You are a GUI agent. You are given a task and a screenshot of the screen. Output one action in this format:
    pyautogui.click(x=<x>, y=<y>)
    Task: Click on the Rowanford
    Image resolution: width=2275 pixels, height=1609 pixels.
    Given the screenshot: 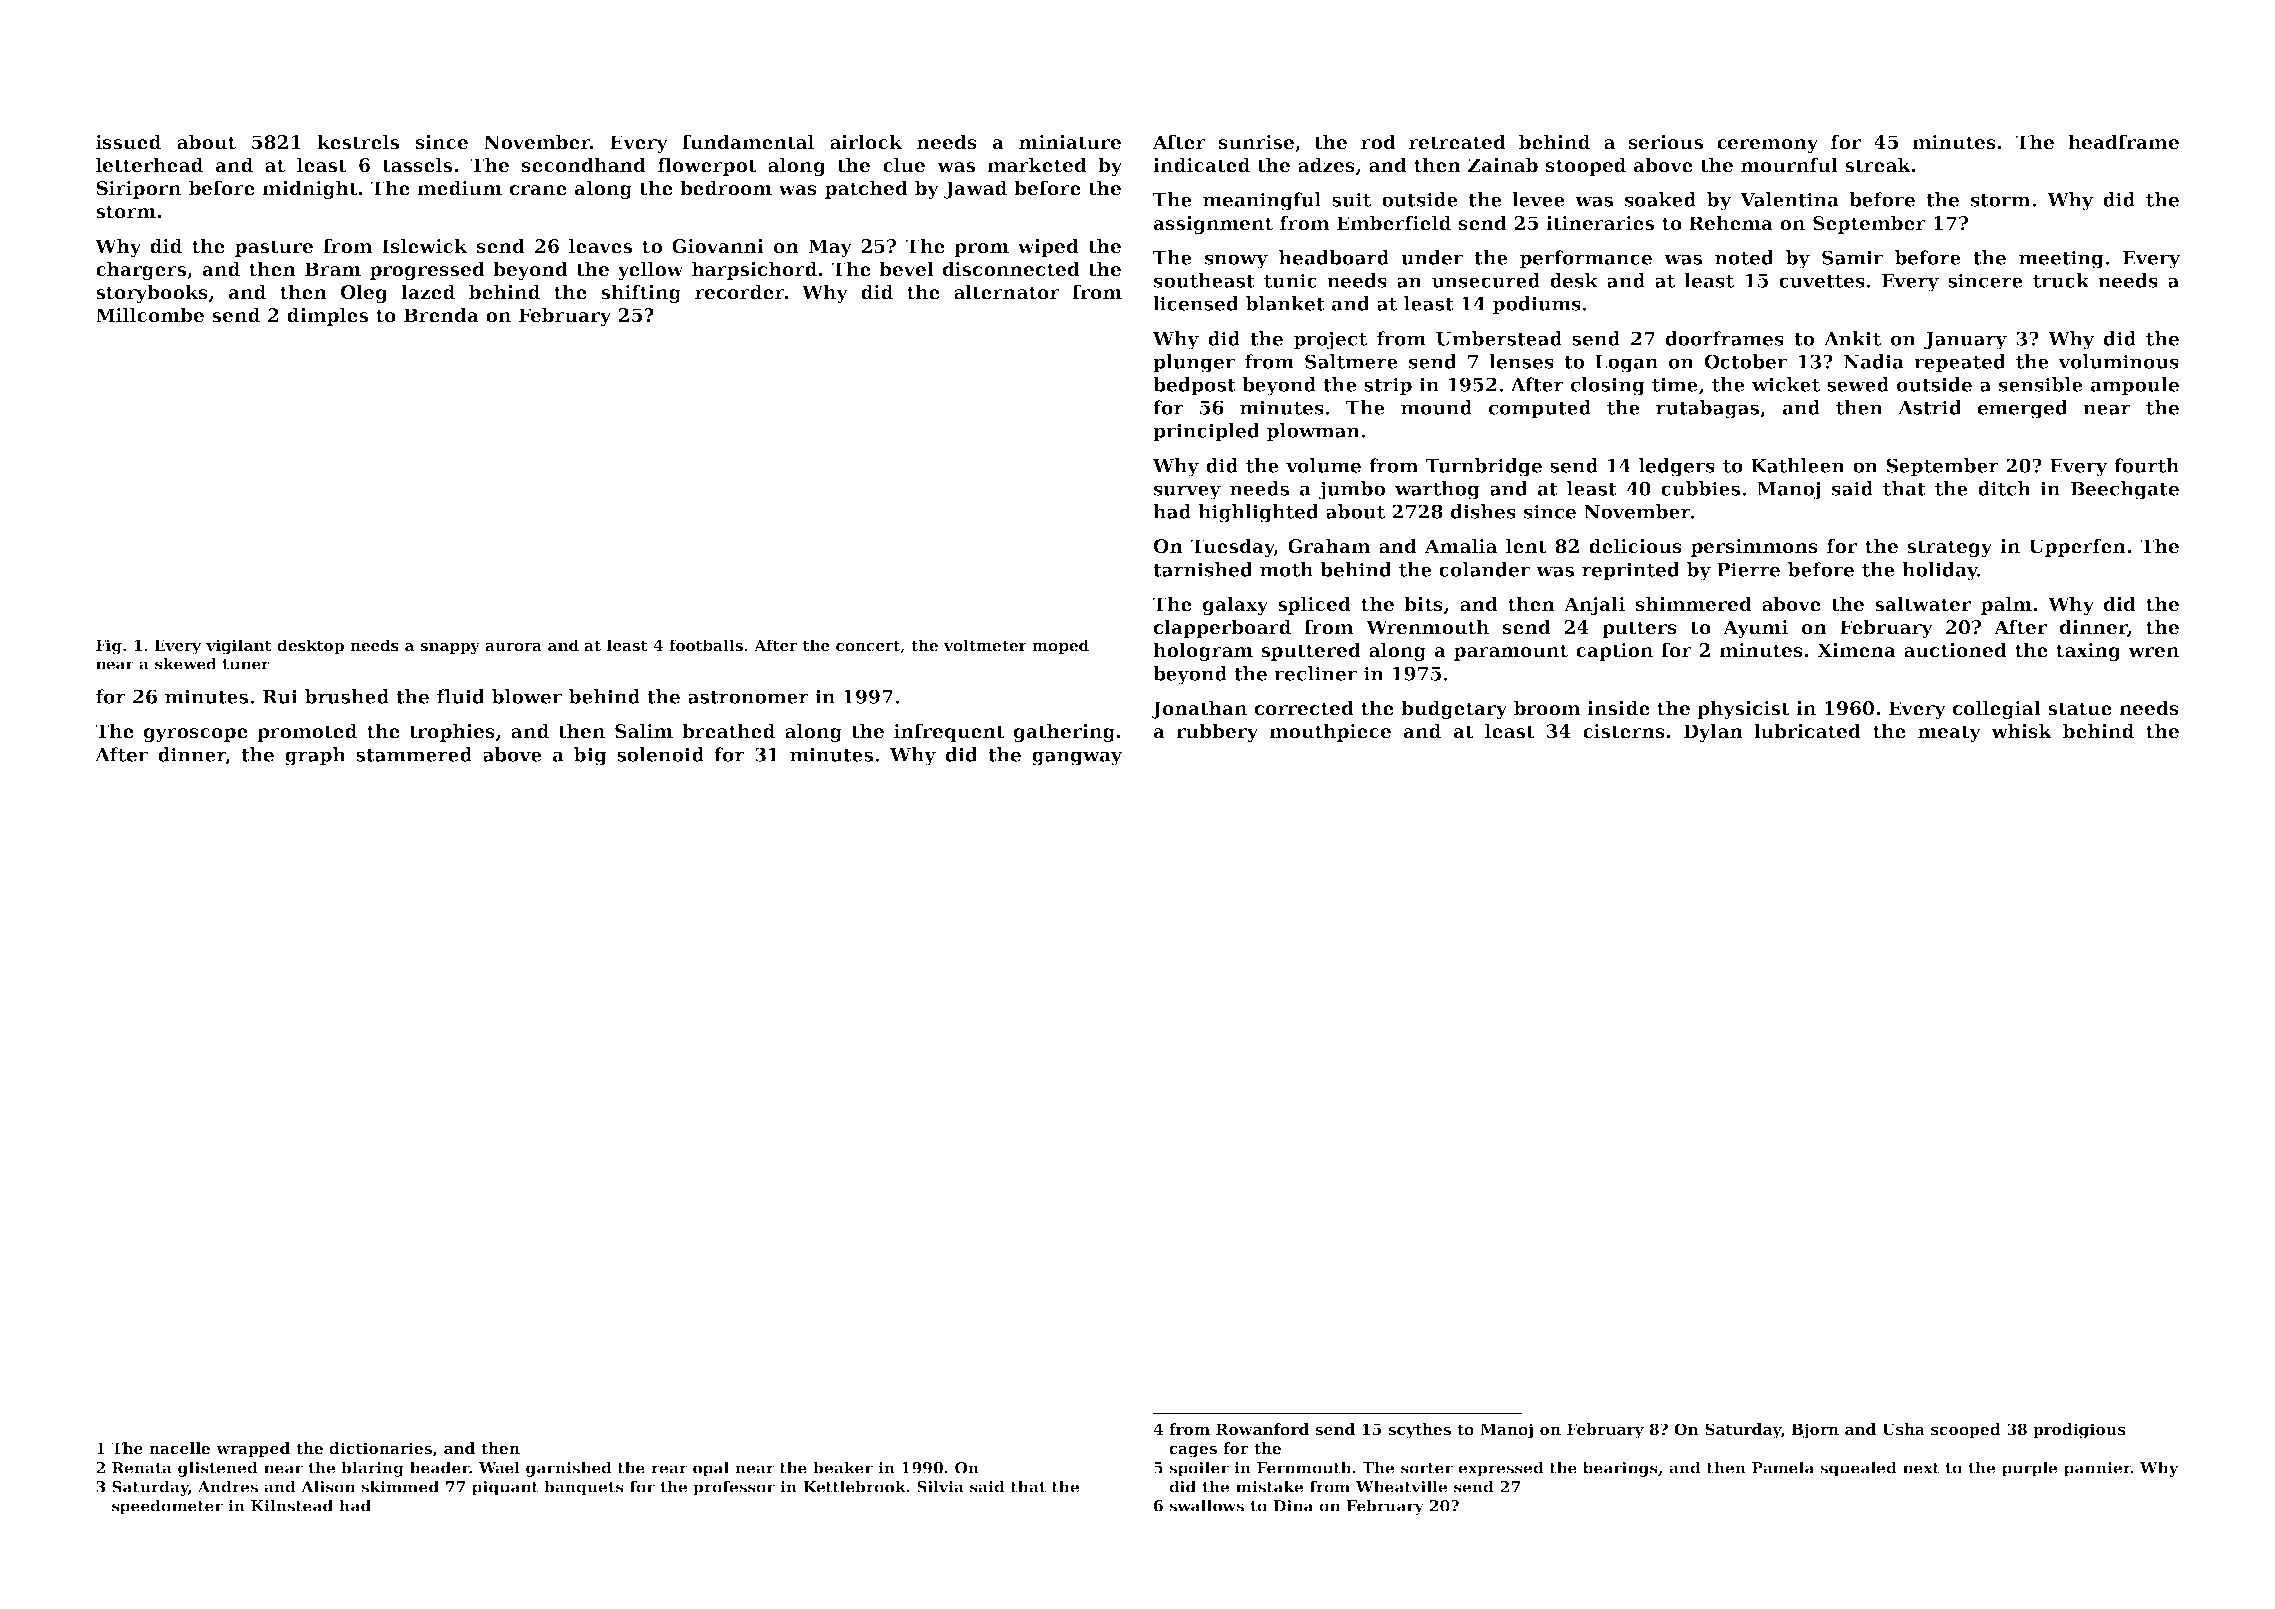 What is the action you would take?
    pyautogui.click(x=1262, y=1429)
